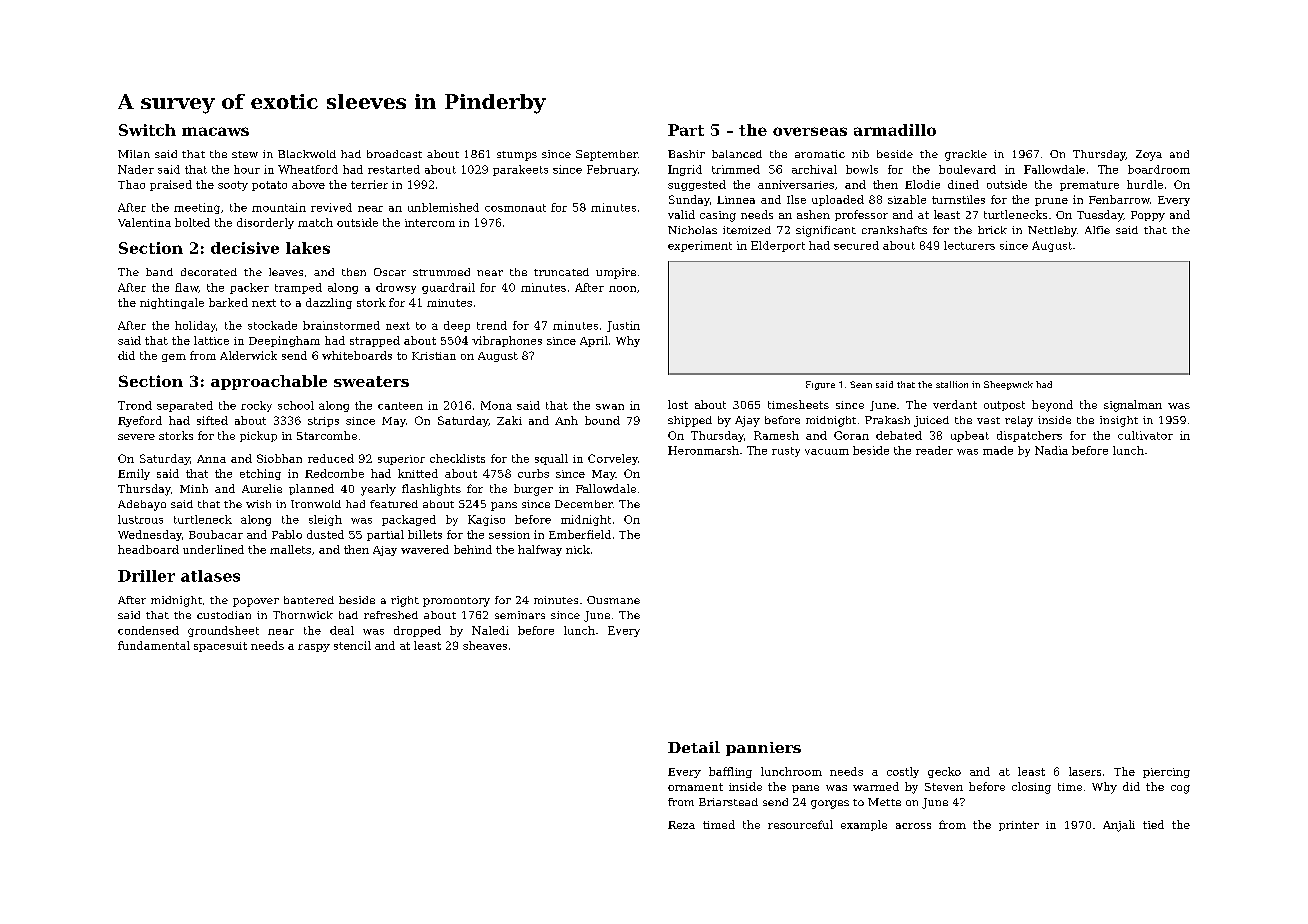 The height and width of the image is (924, 1308). I want to click on mountain, so click(279, 207).
